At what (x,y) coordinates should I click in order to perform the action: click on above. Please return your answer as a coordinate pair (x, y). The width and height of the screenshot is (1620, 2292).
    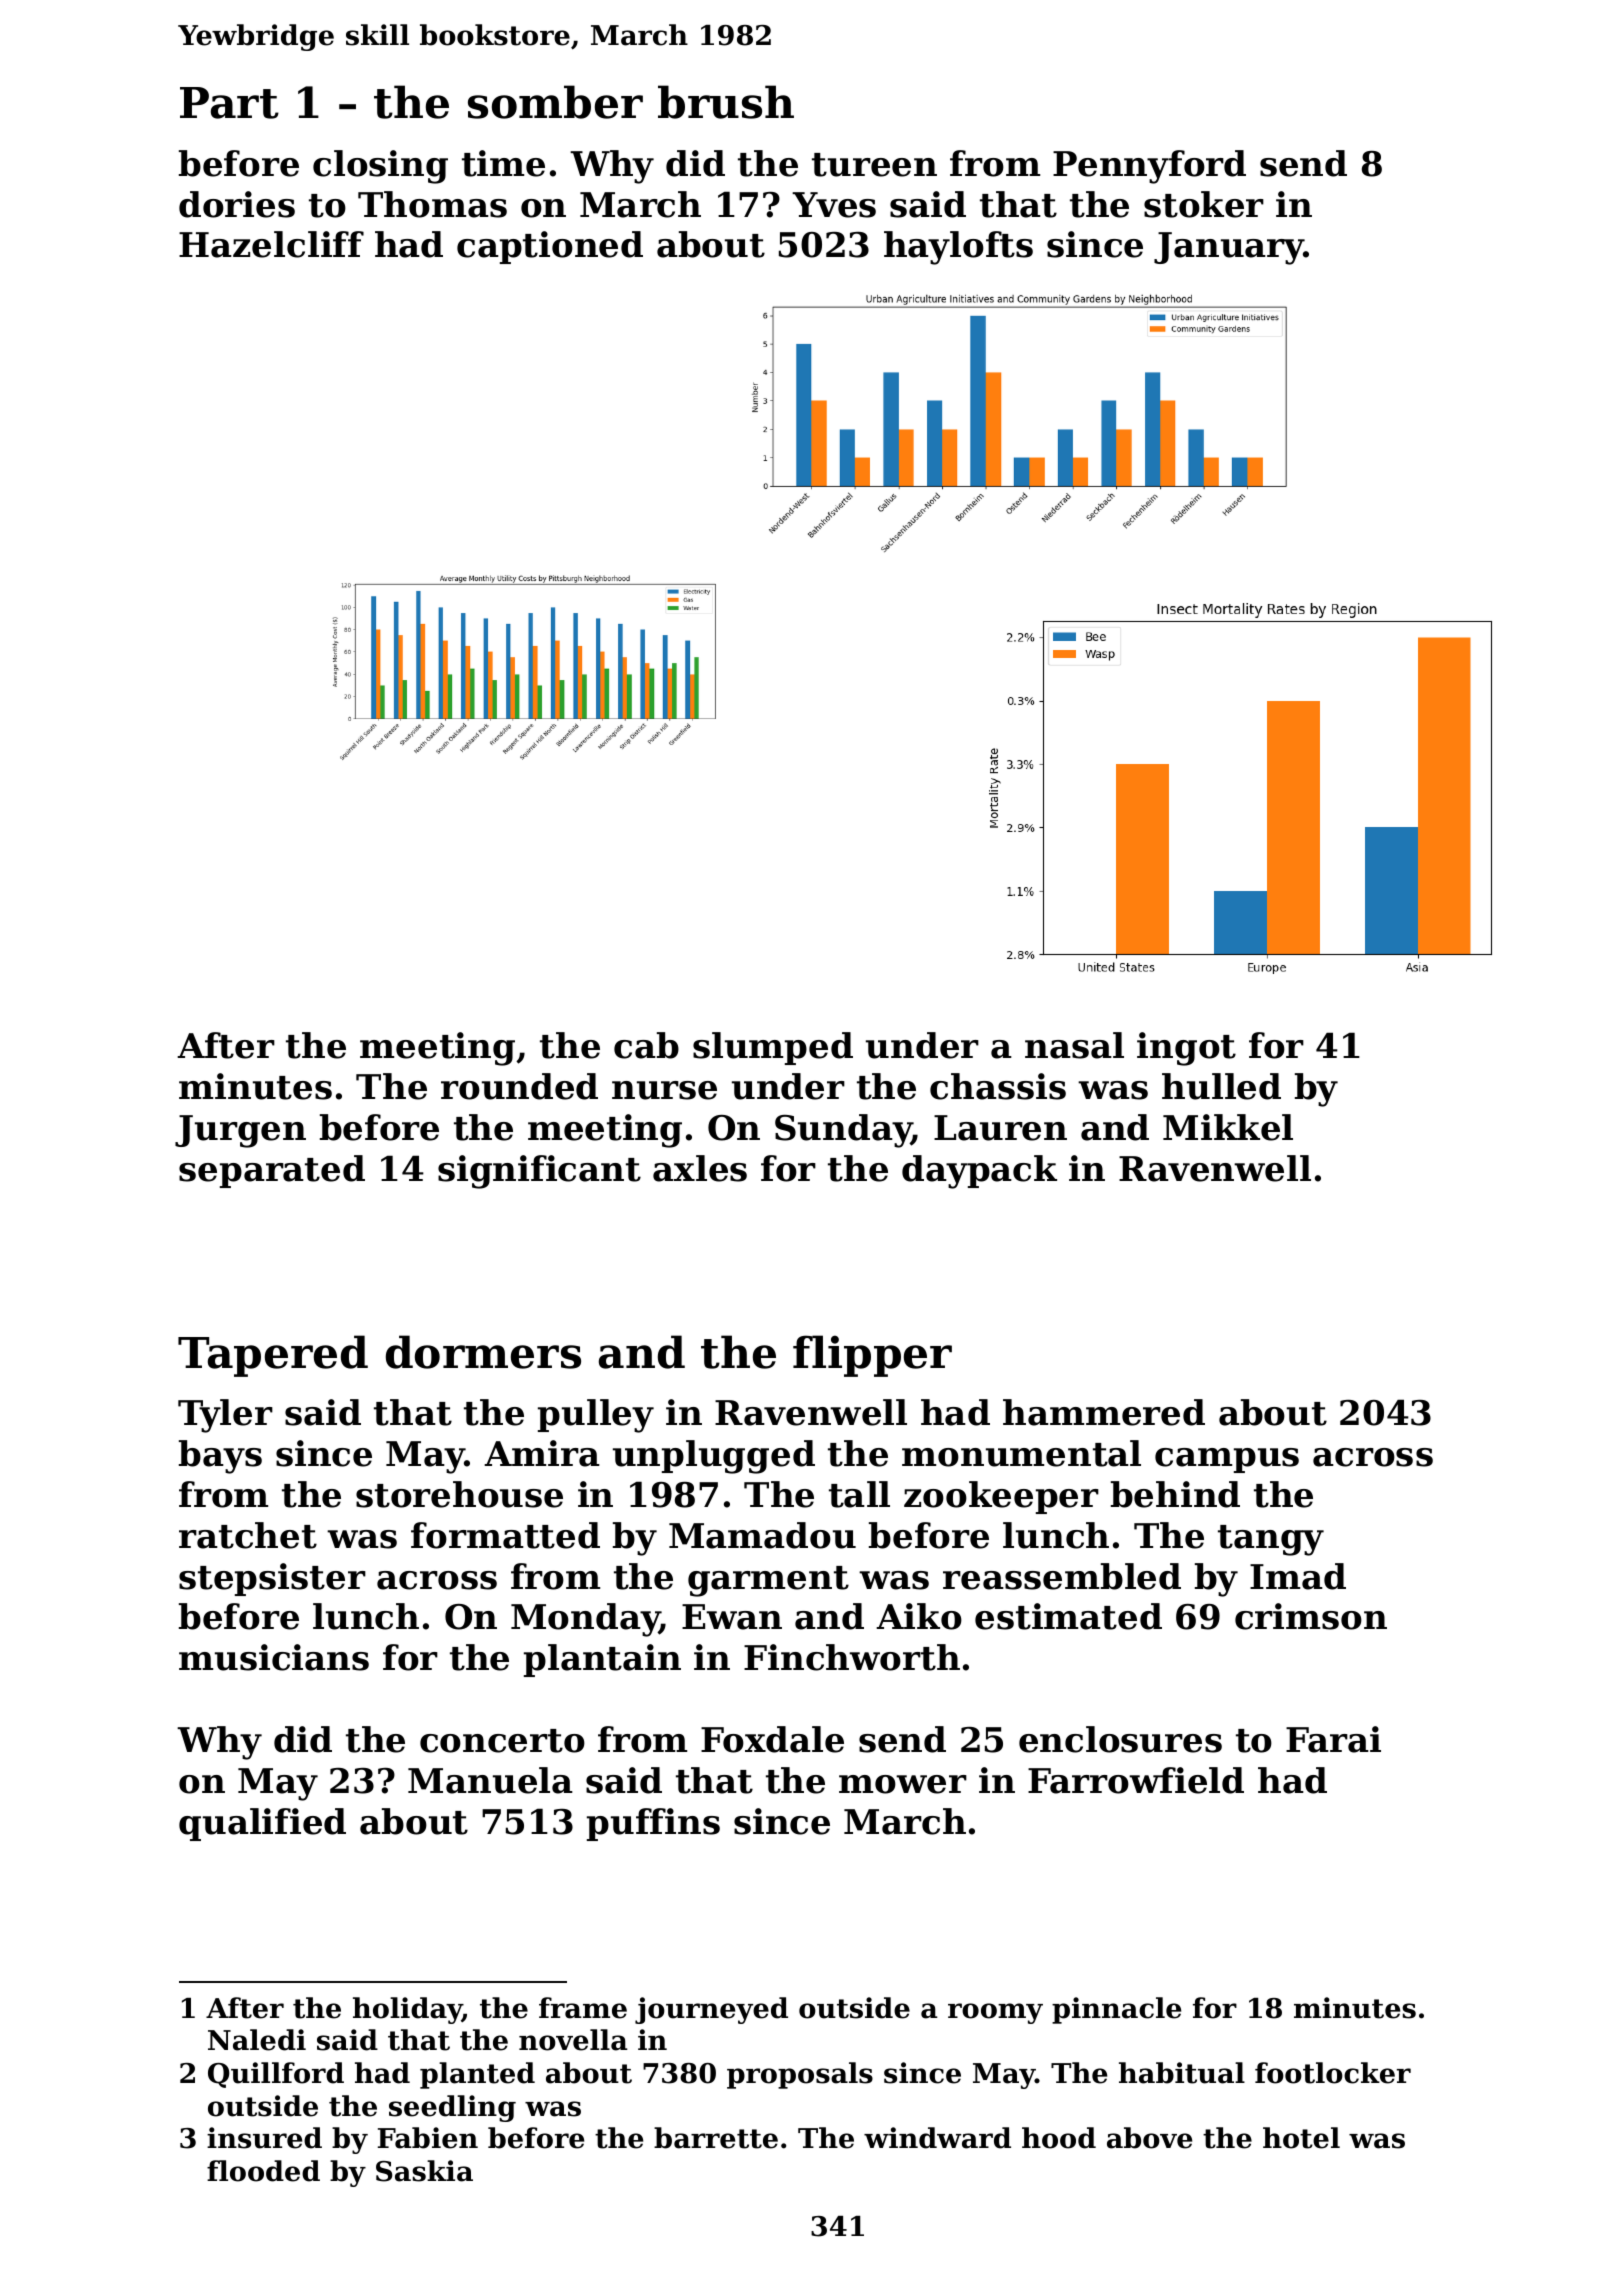
    Looking at the image, I should click on (1149, 2138).
